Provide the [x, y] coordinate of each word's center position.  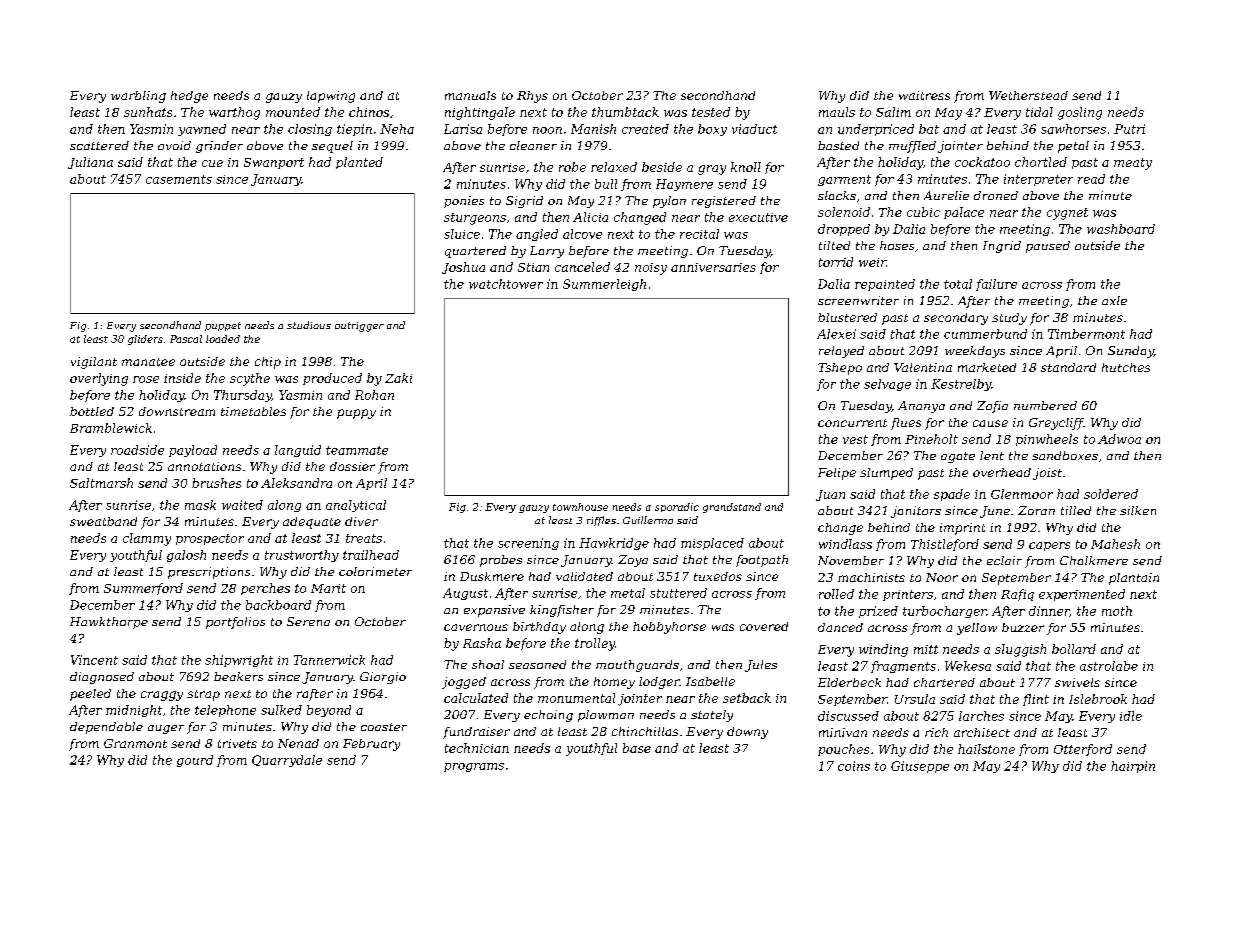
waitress [924, 95]
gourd [195, 761]
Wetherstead [1028, 95]
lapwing [331, 97]
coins [854, 766]
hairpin [1133, 767]
